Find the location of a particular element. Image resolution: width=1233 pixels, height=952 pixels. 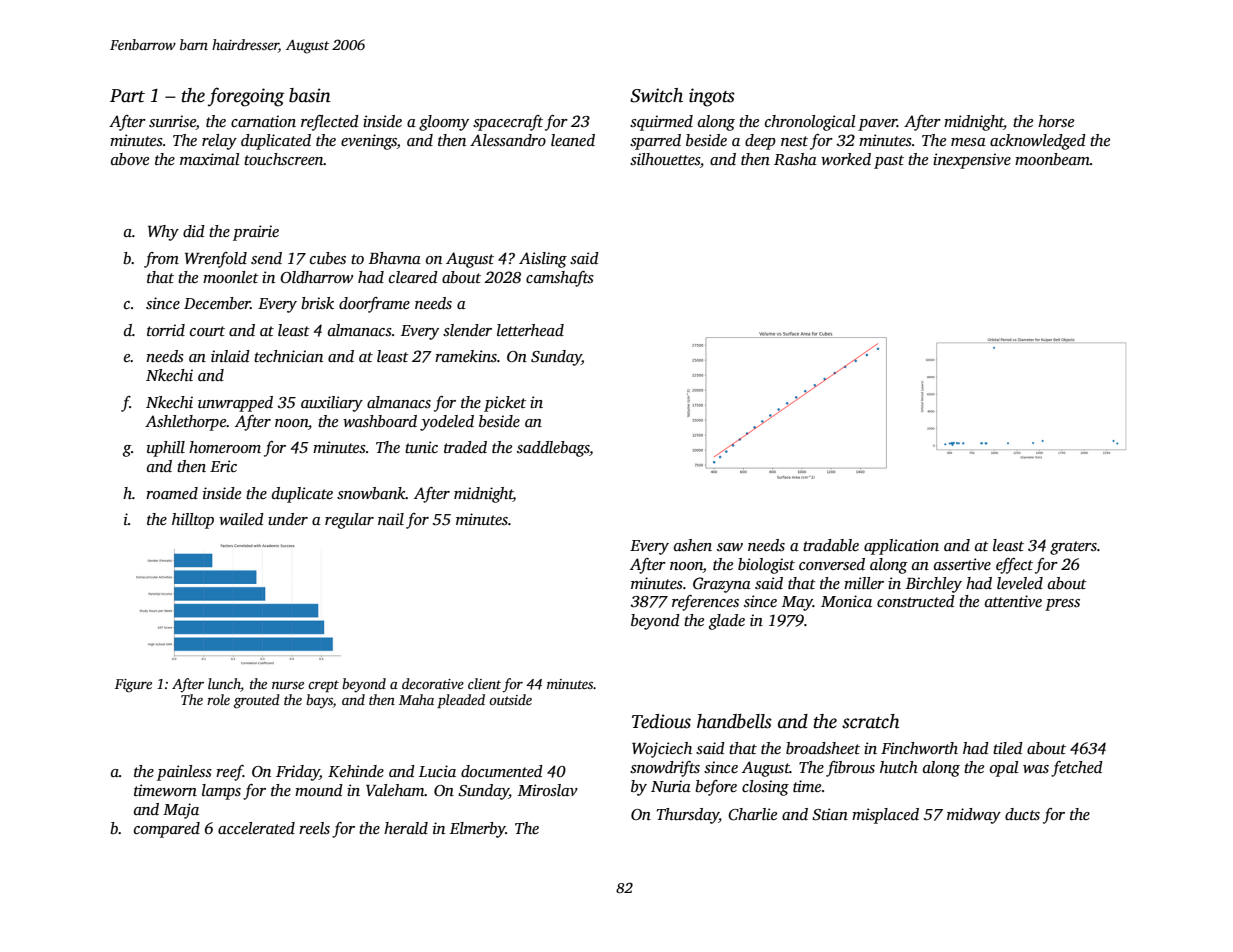

deep is located at coordinates (760, 142).
